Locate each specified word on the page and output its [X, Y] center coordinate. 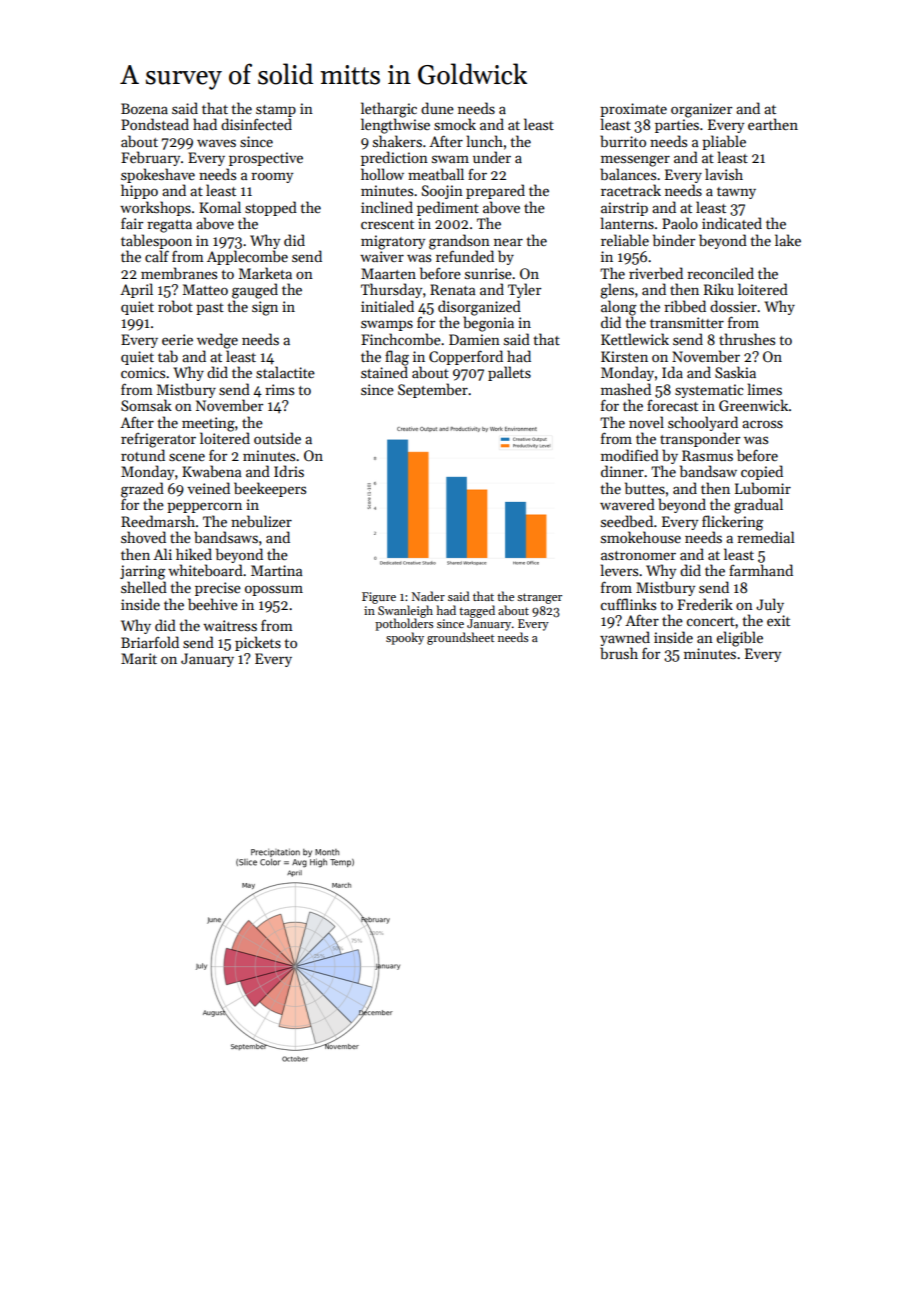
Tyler [524, 290]
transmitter [687, 322]
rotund [143, 455]
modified [630, 455]
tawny [736, 193]
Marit [139, 658]
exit [778, 620]
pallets [509, 373]
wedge [217, 341]
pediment [448, 208]
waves [216, 143]
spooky [405, 638]
